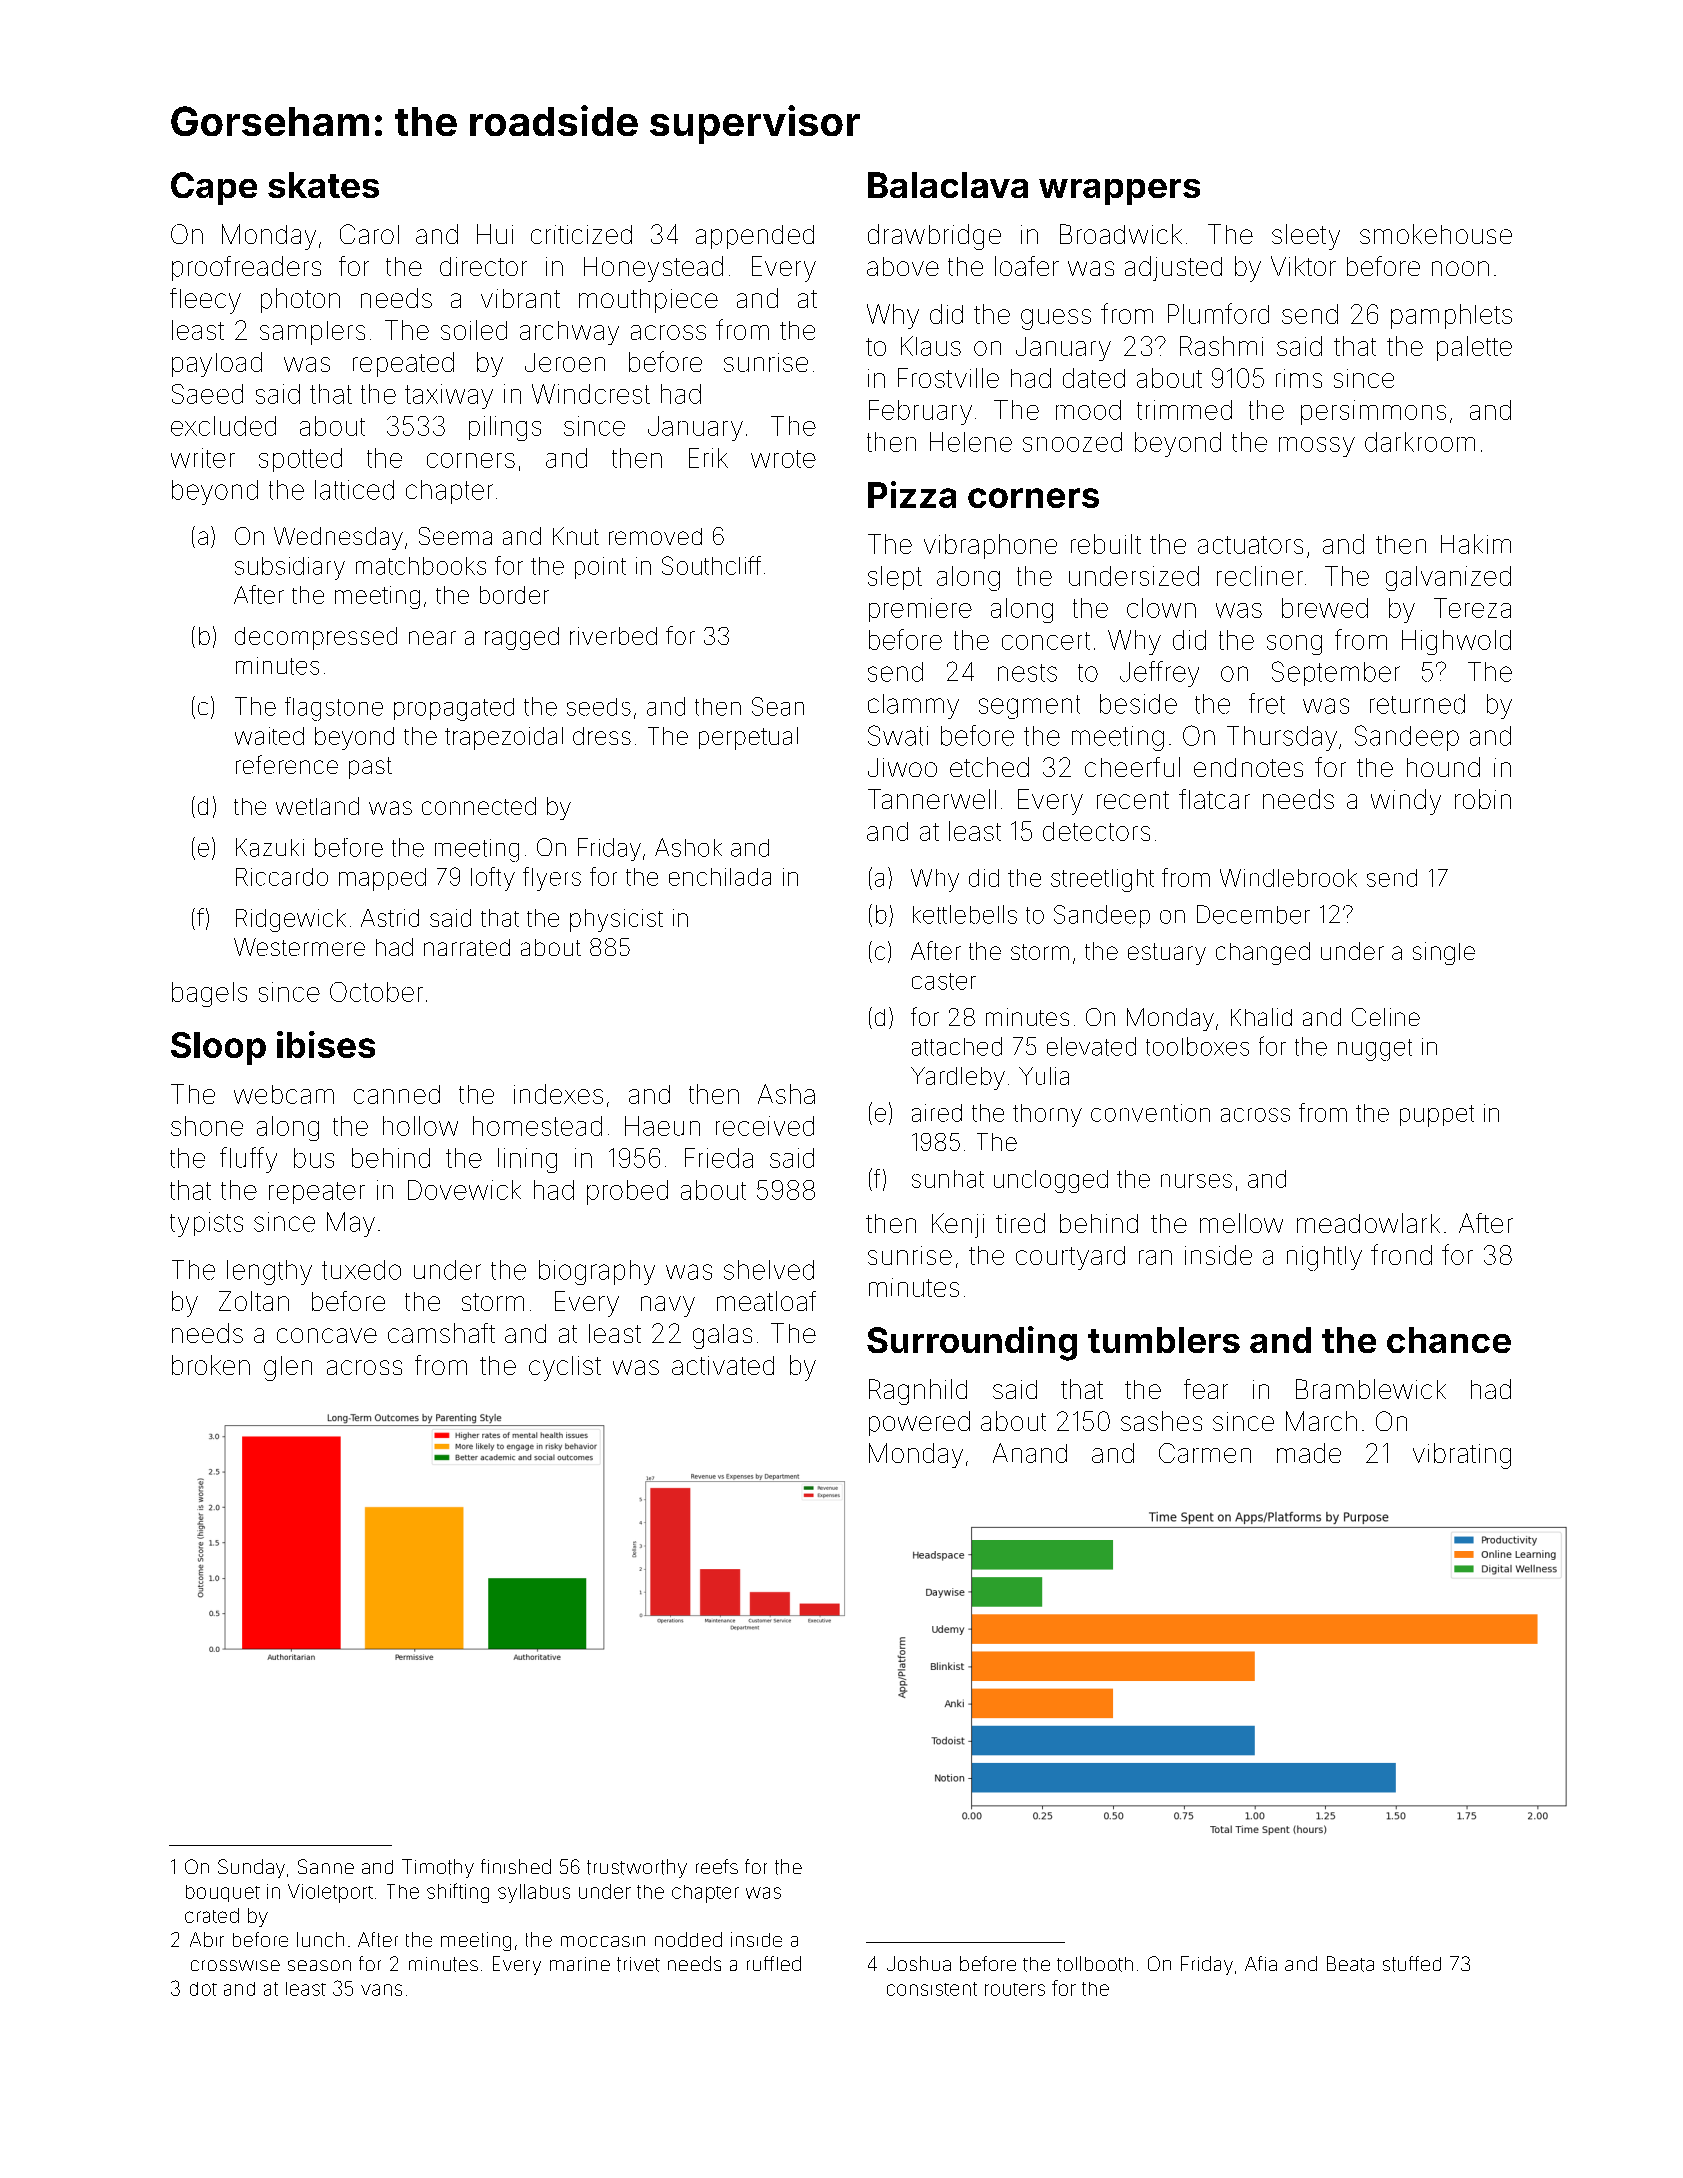  Describe the element at coordinates (597, 1272) in the page. I see `biography` at that location.
